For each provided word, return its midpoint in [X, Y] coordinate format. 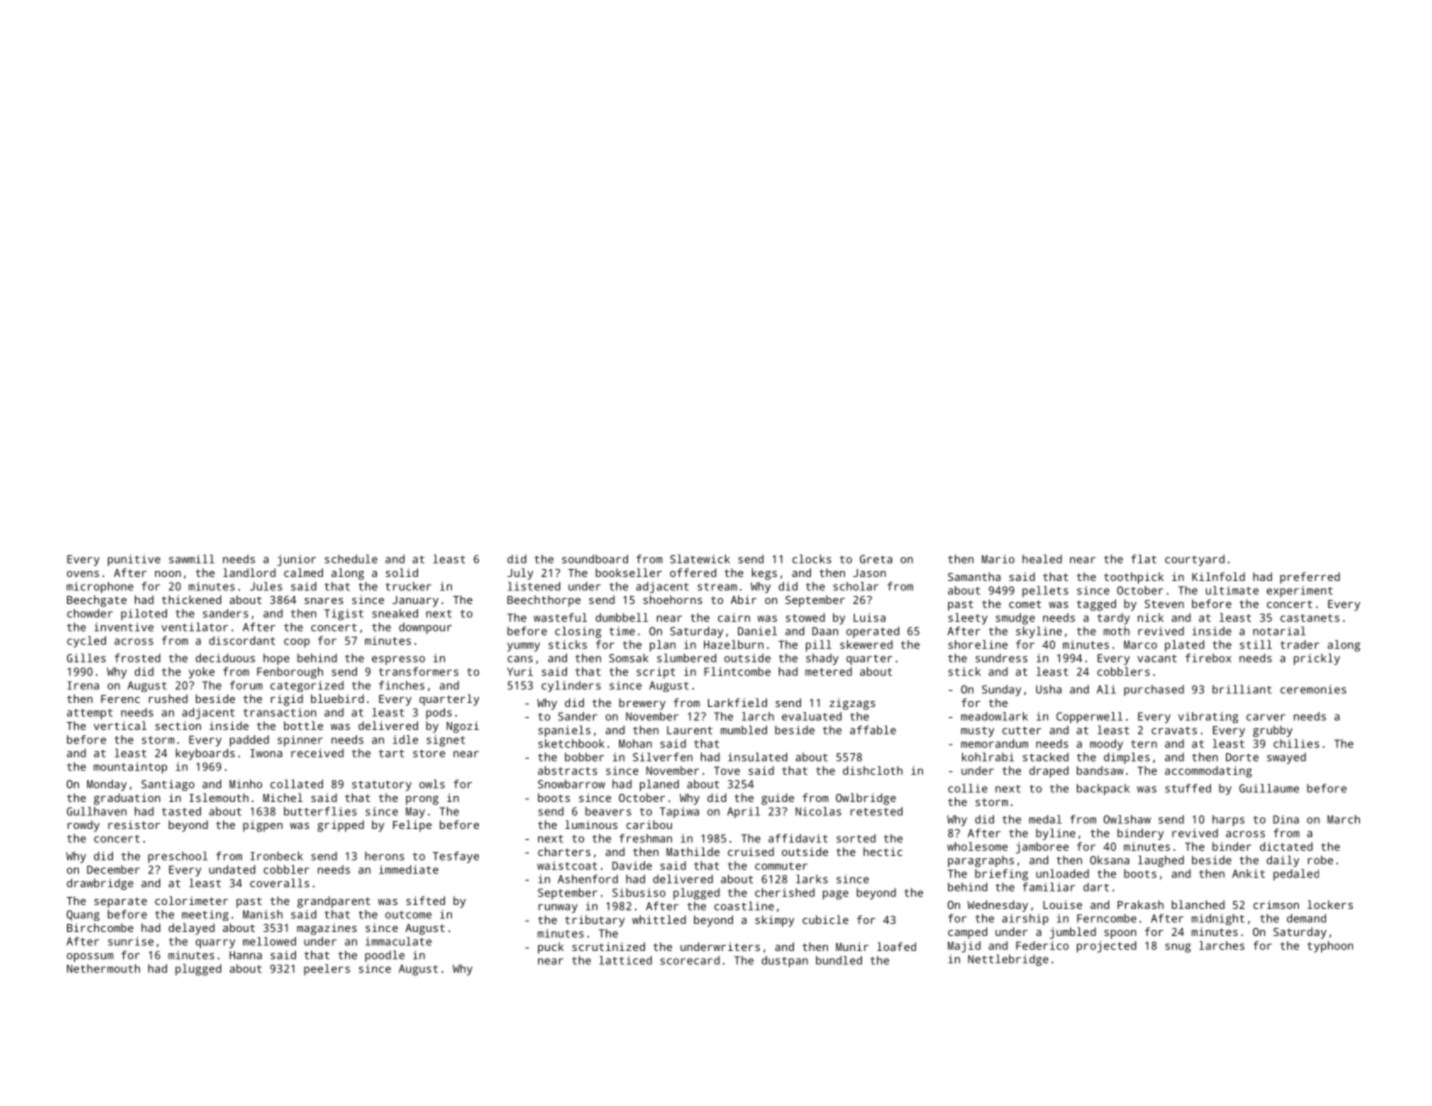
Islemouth [219, 797]
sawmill [191, 559]
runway [558, 908]
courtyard [1195, 560]
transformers [419, 671]
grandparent [333, 902]
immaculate [399, 941]
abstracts [567, 770]
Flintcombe [737, 671]
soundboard [595, 559]
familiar [1049, 887]
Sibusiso [639, 892]
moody [1106, 745]
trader [1299, 644]
